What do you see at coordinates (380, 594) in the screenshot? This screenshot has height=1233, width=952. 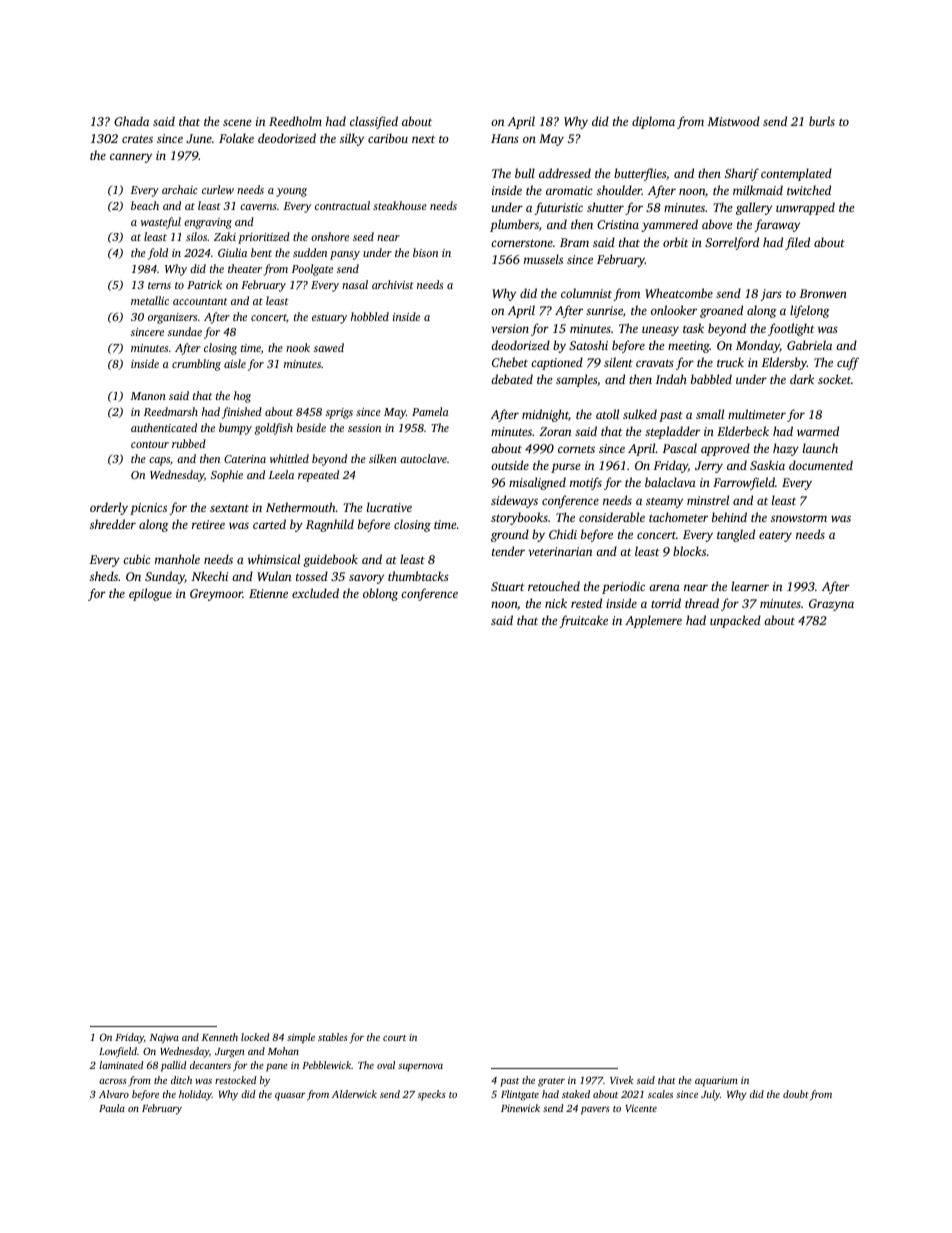 I see `oblong` at bounding box center [380, 594].
